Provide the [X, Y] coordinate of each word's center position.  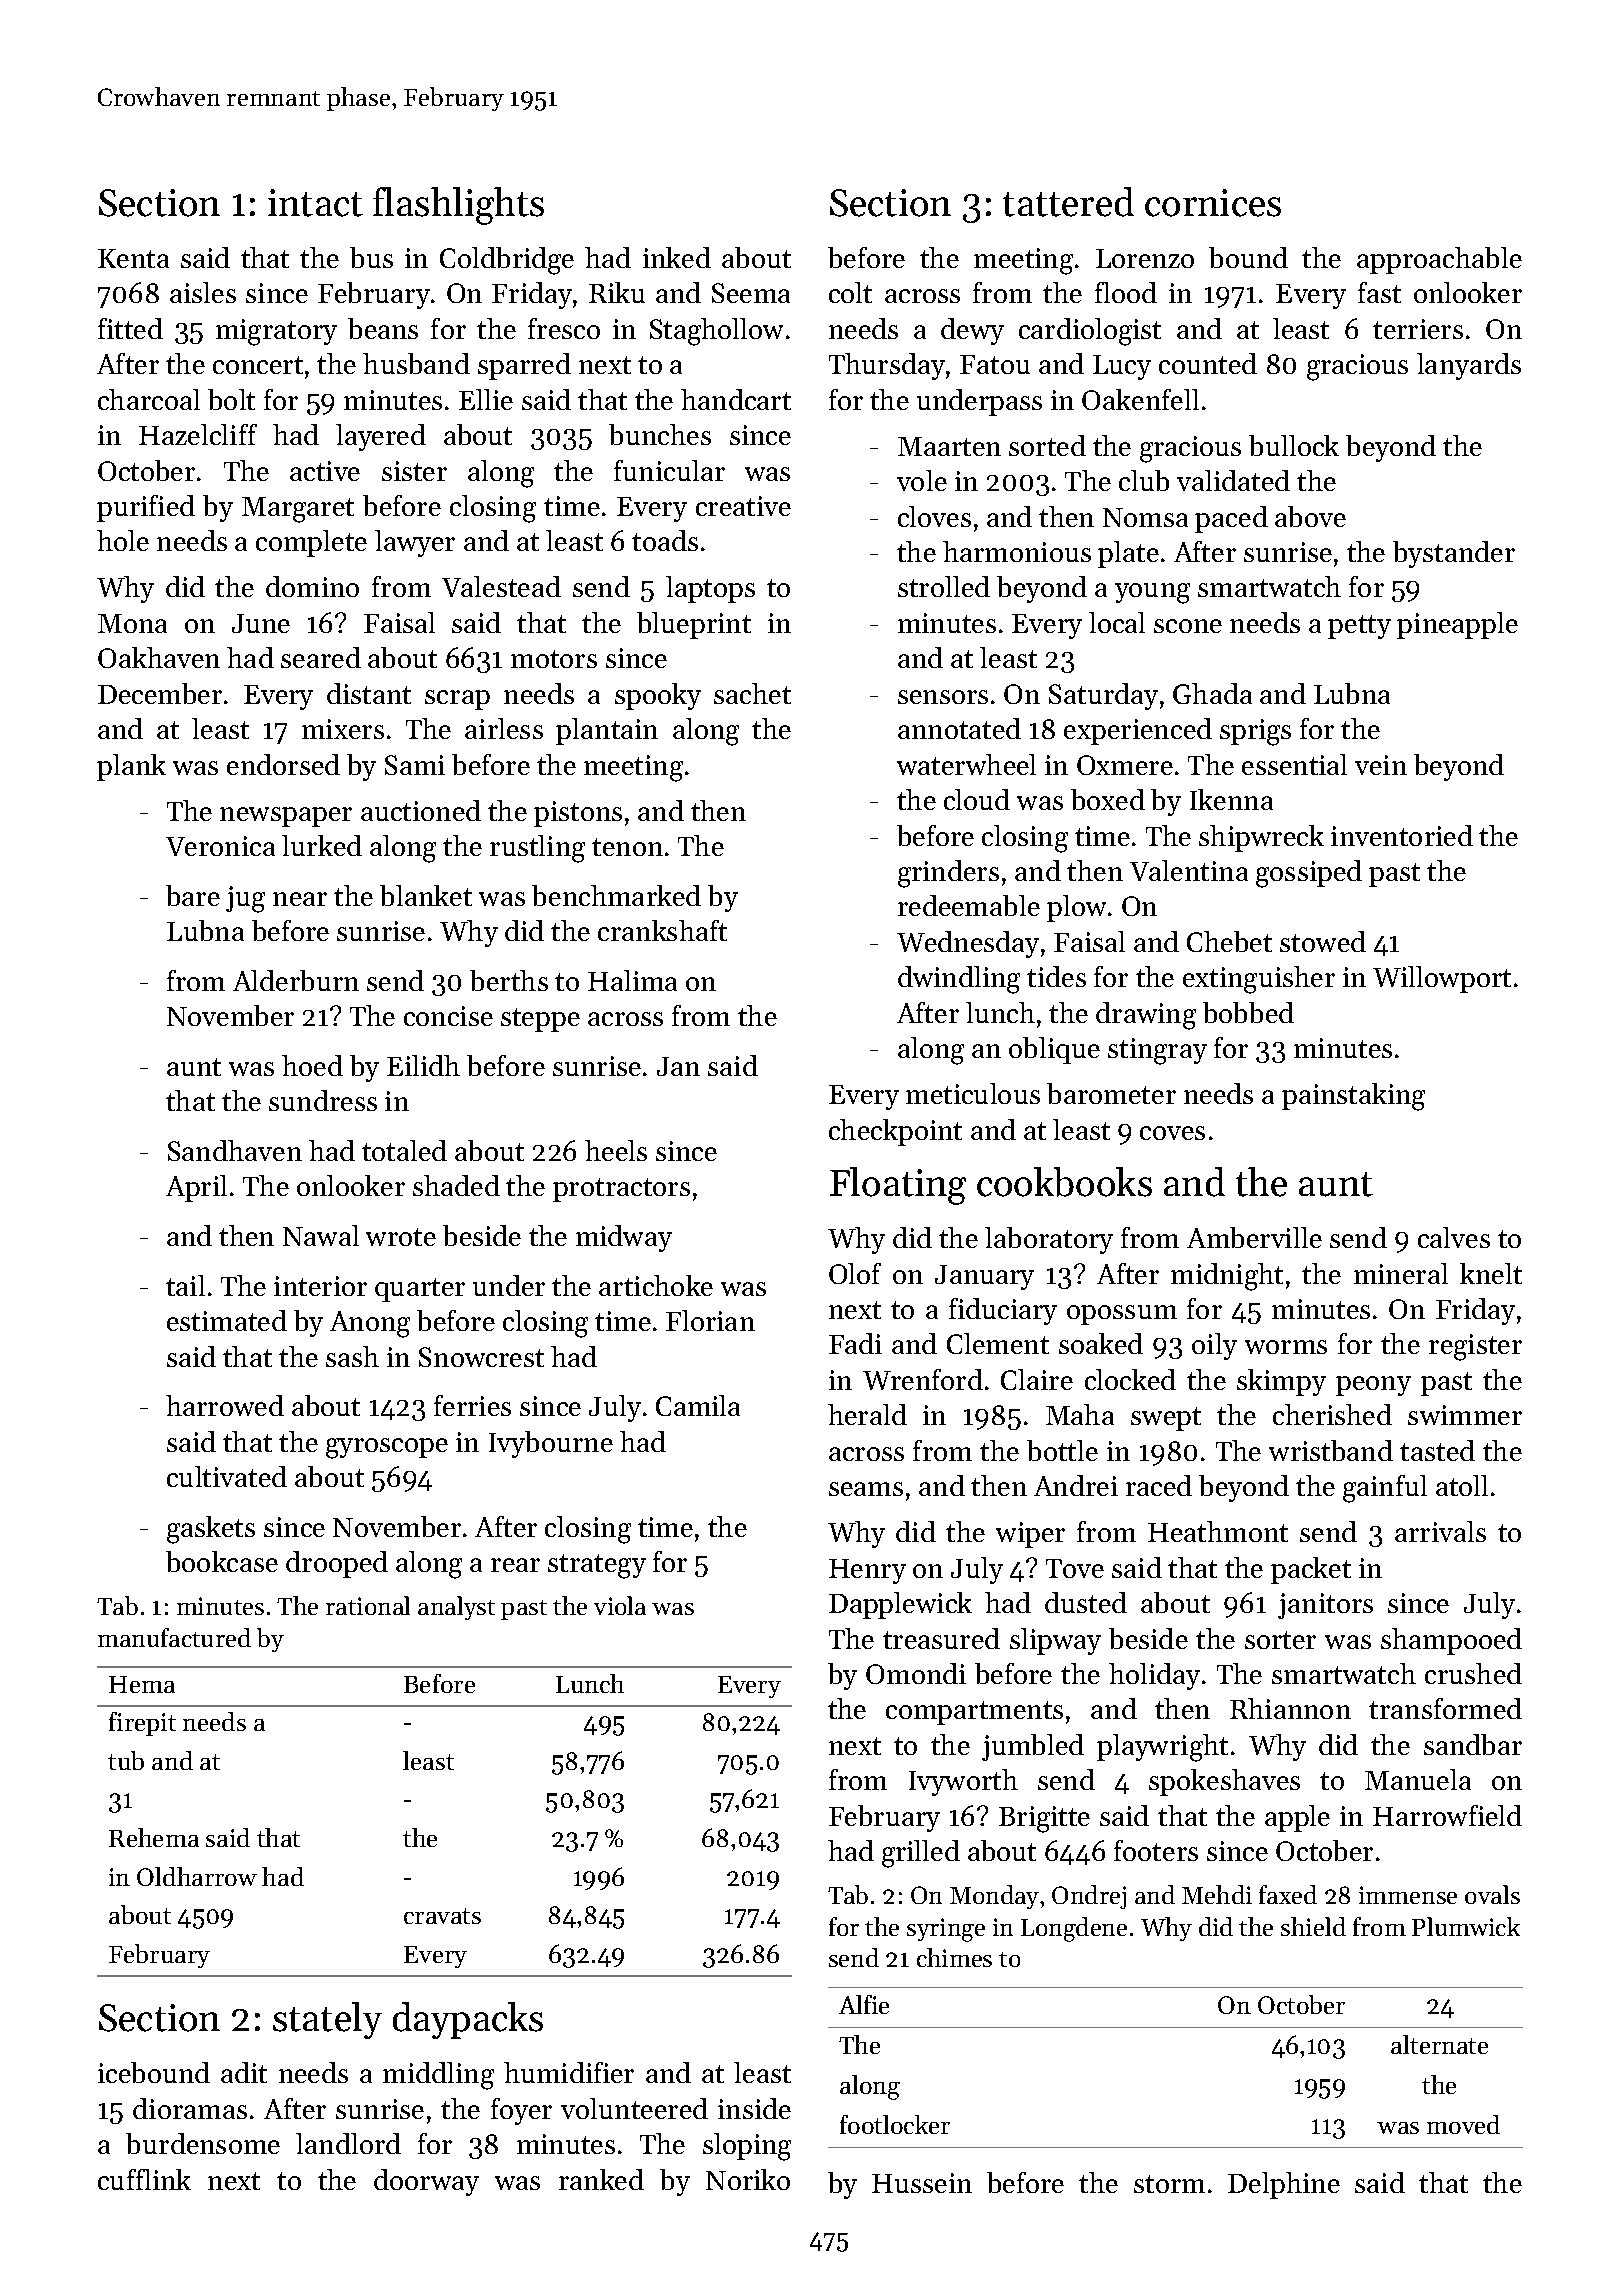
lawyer [415, 543]
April [196, 1188]
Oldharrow [197, 1876]
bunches [660, 434]
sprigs [1255, 732]
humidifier [569, 2072]
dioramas [190, 2108]
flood [1126, 292]
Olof [855, 1273]
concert [258, 365]
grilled [921, 1854]
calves [1454, 1237]
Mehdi [1217, 1894]
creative [743, 506]
